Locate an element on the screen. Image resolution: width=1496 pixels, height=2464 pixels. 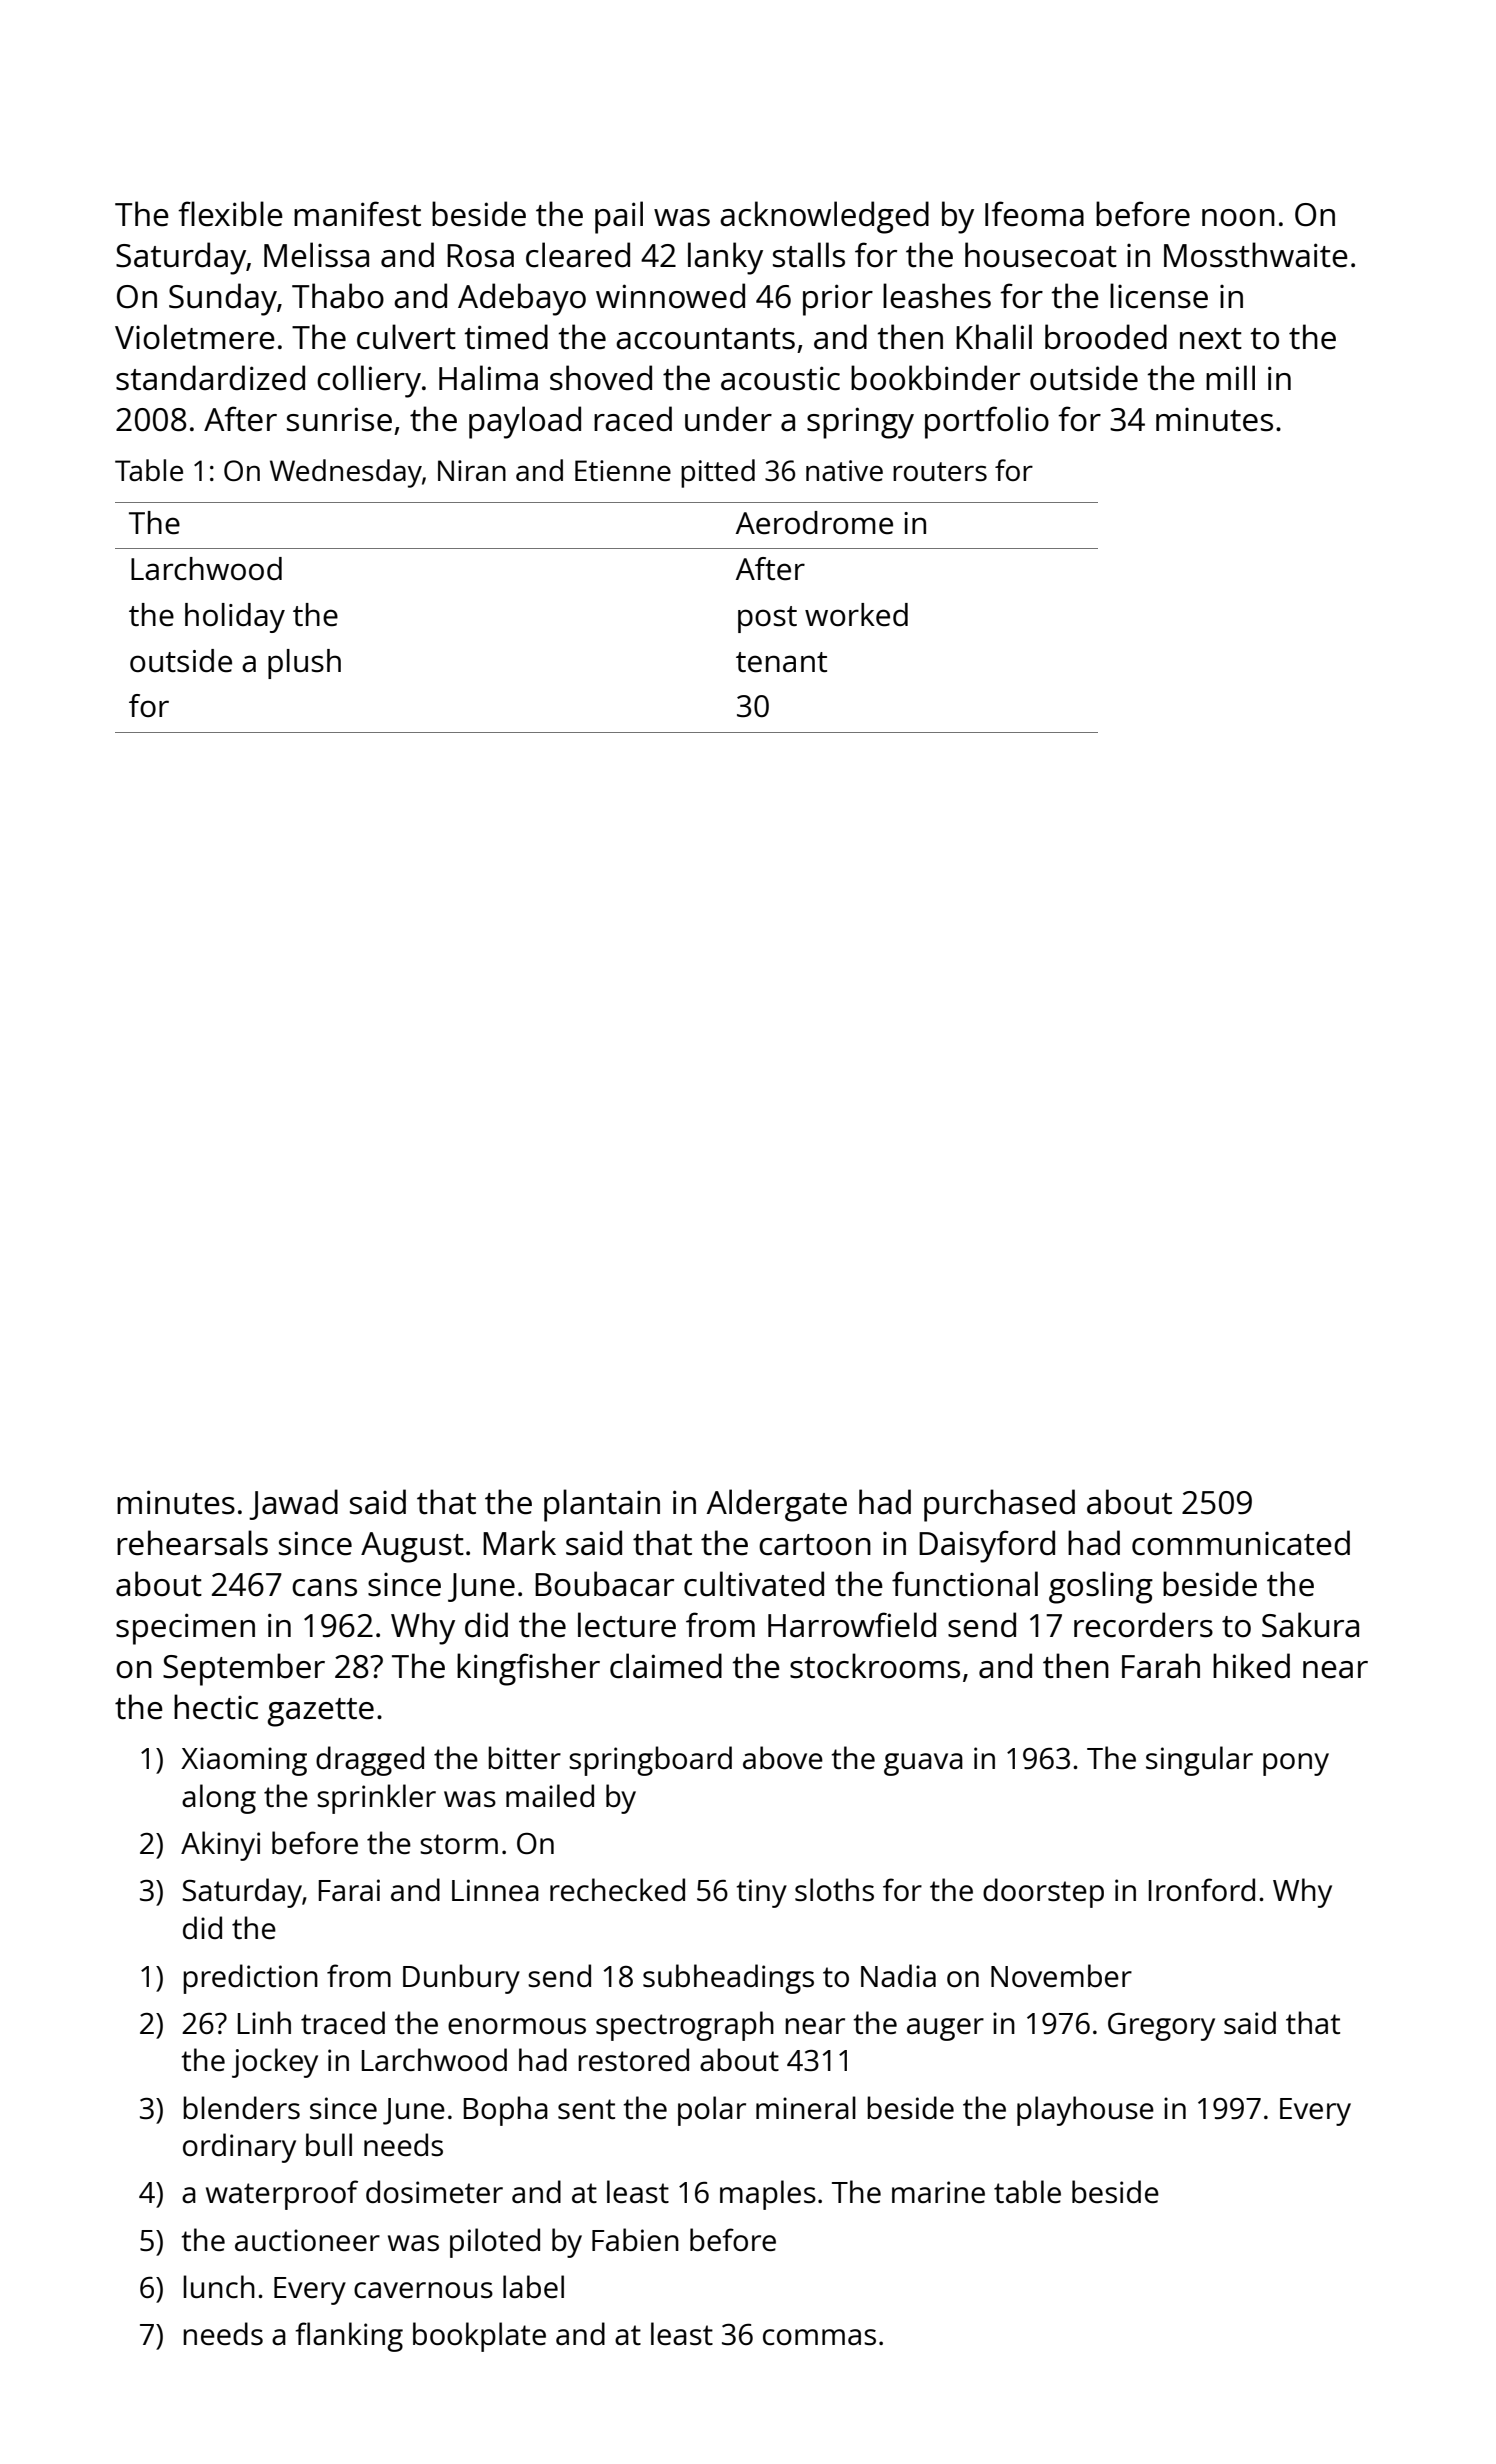
Aldergate is located at coordinates (777, 1505).
